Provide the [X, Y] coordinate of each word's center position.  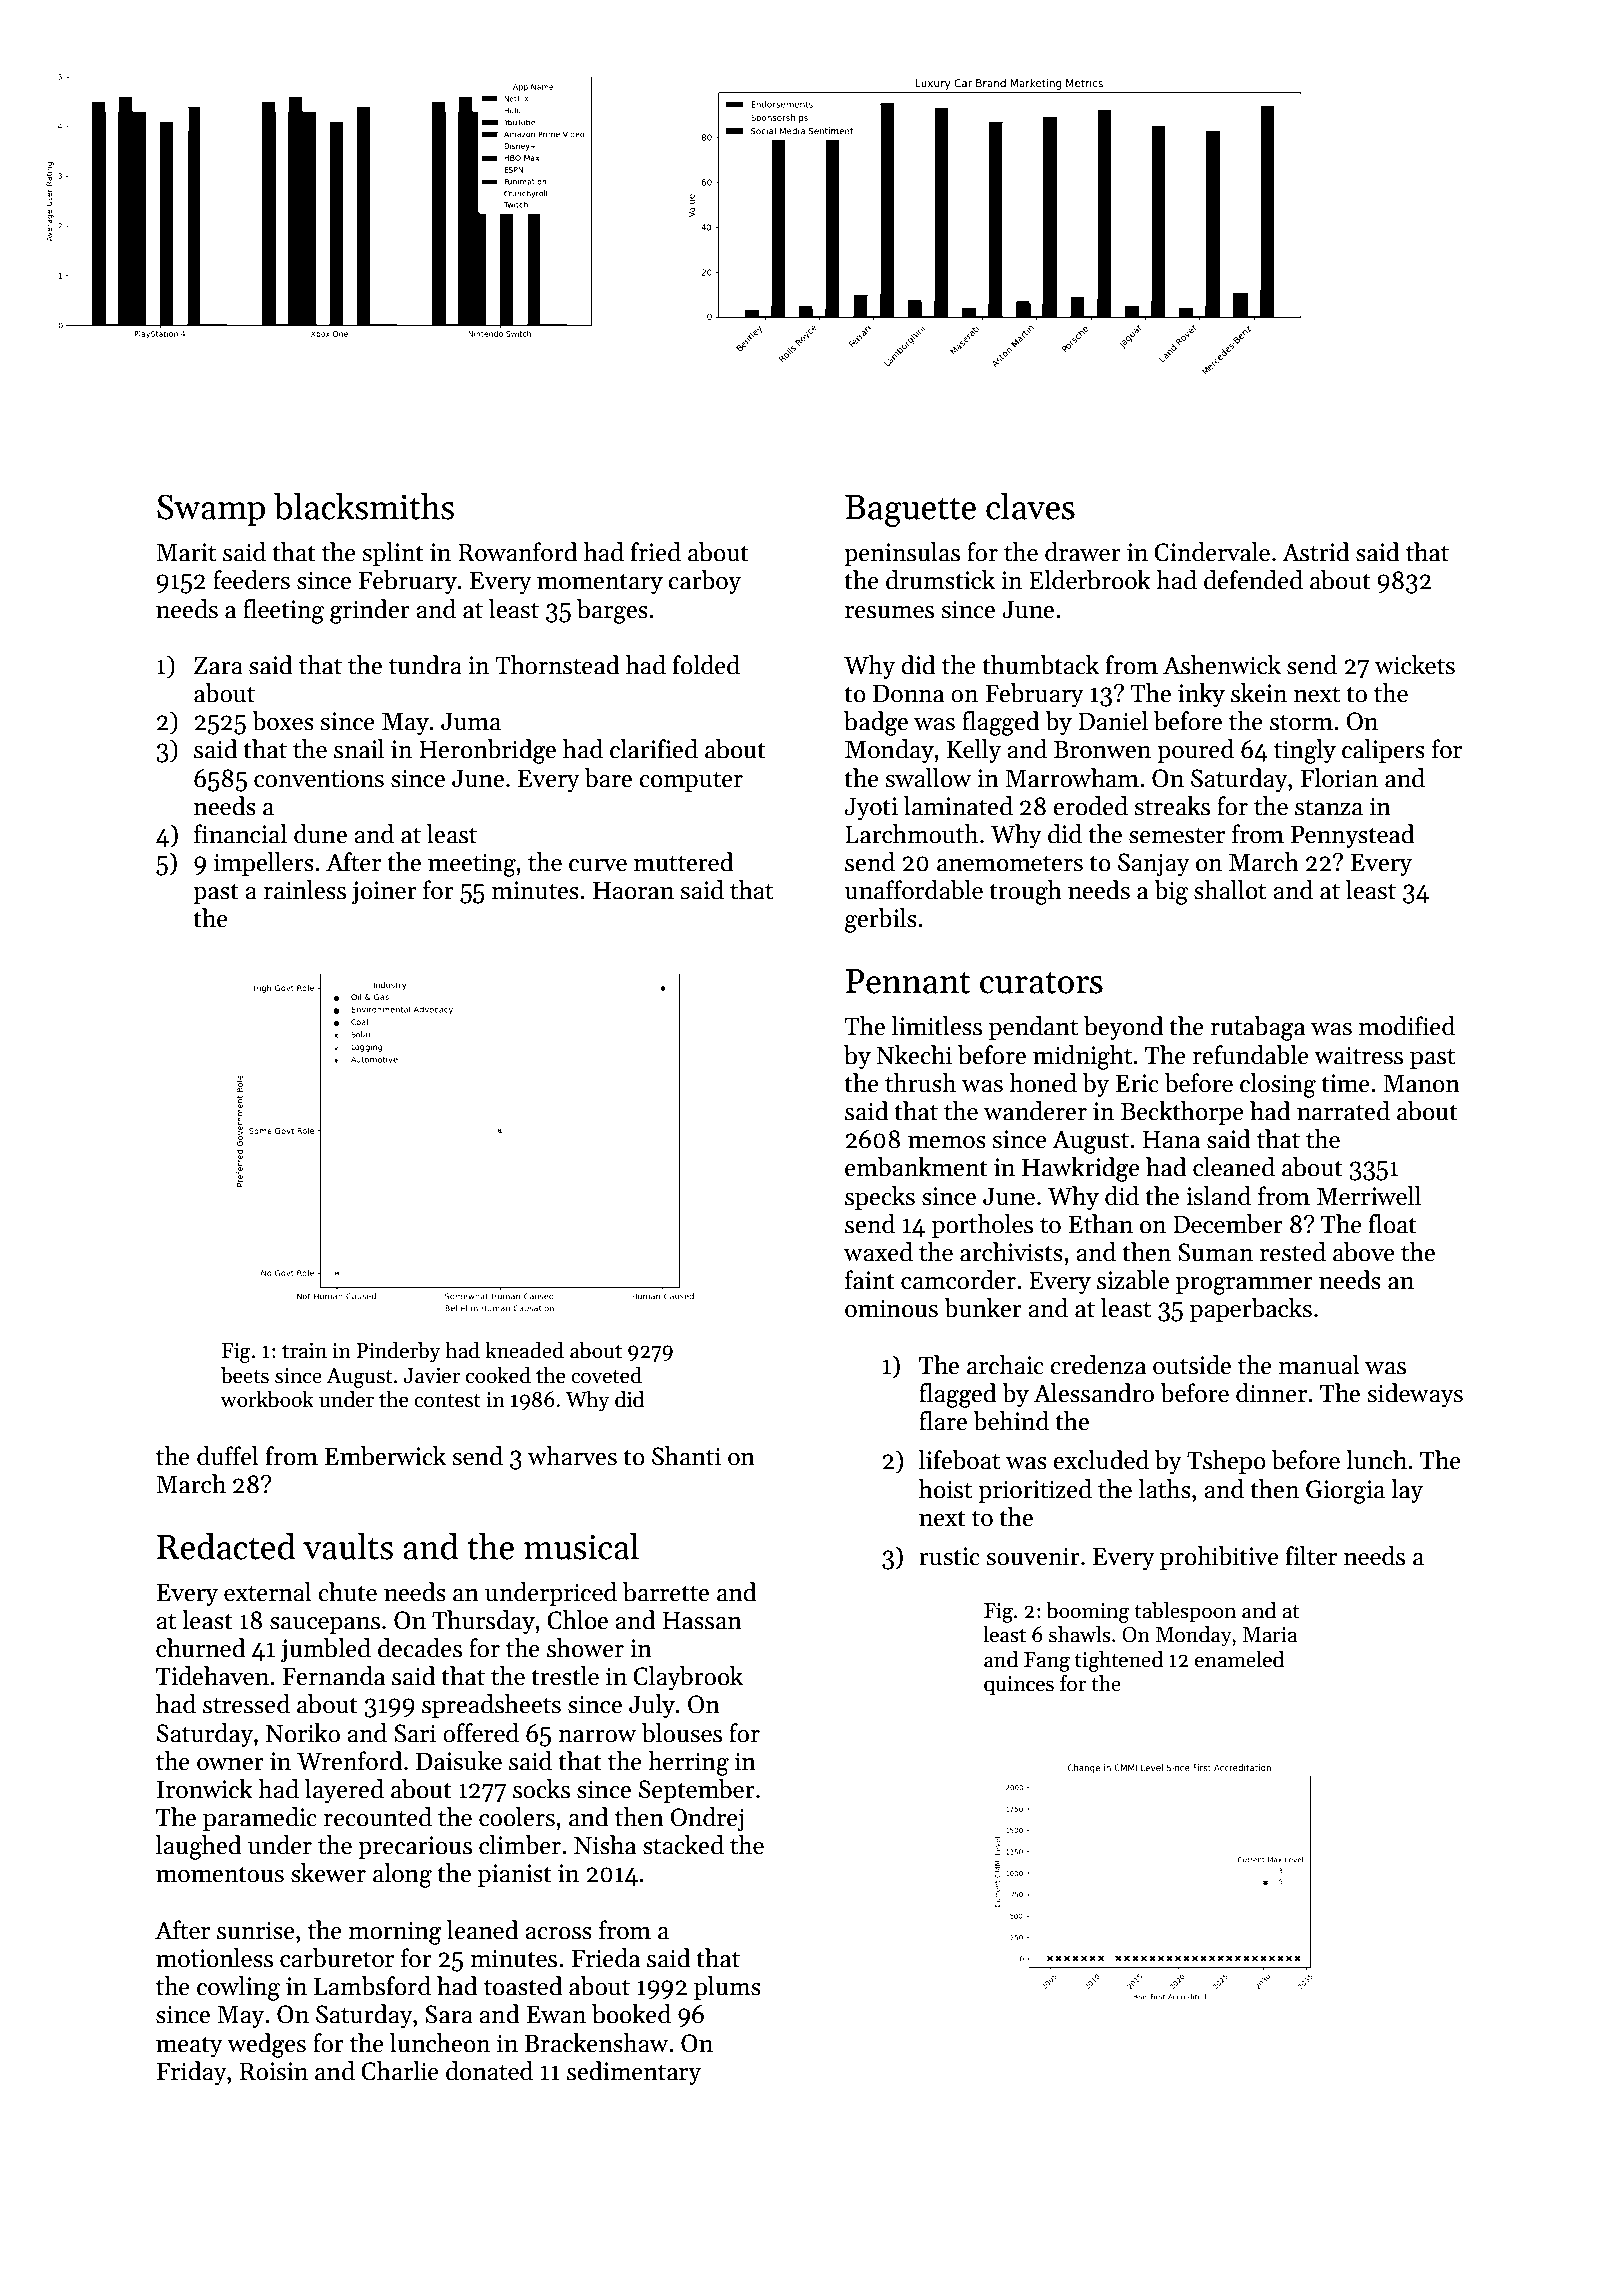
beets [245, 1375]
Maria [1270, 1635]
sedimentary [634, 2073]
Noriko [303, 1733]
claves [1030, 506]
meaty [189, 2046]
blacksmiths [364, 506]
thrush [920, 1083]
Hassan [702, 1620]
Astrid [1316, 552]
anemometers [1010, 863]
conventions [319, 778]
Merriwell [1369, 1196]
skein [1259, 693]
